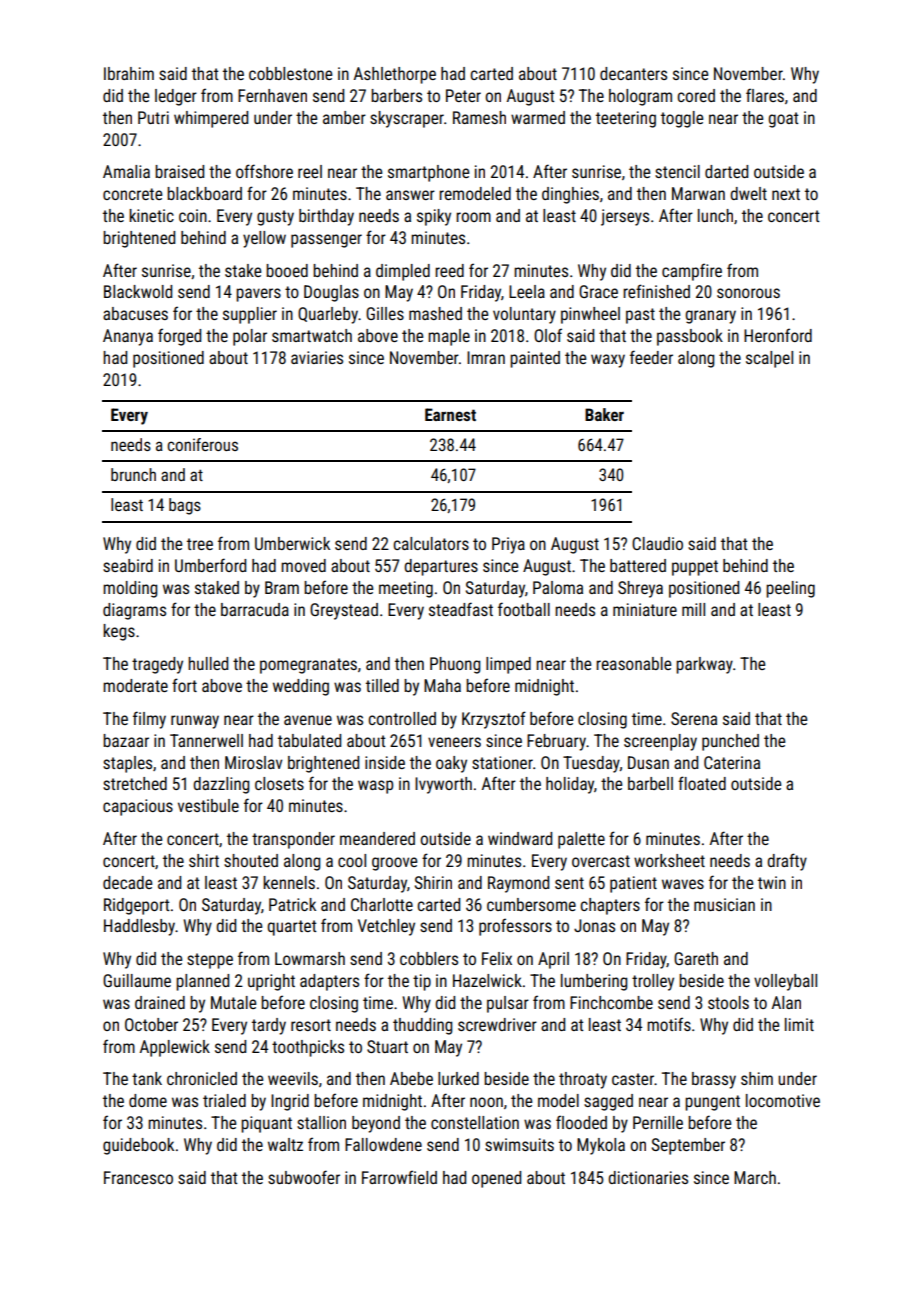 The height and width of the screenshot is (1308, 924). I want to click on stools, so click(728, 1002).
